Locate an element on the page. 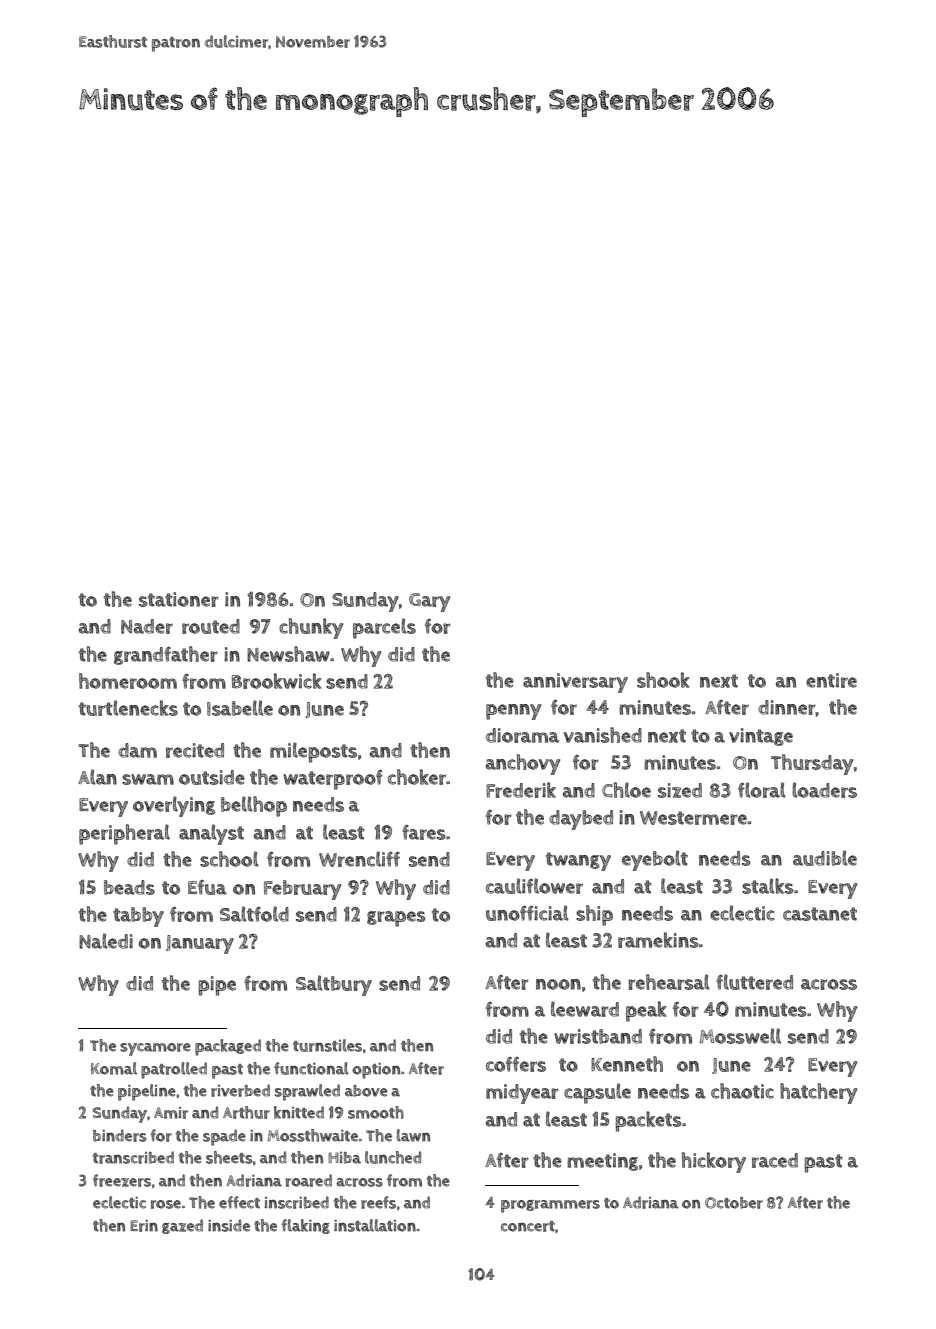 The width and height of the document is (936, 1329). meeting is located at coordinates (602, 1162).
